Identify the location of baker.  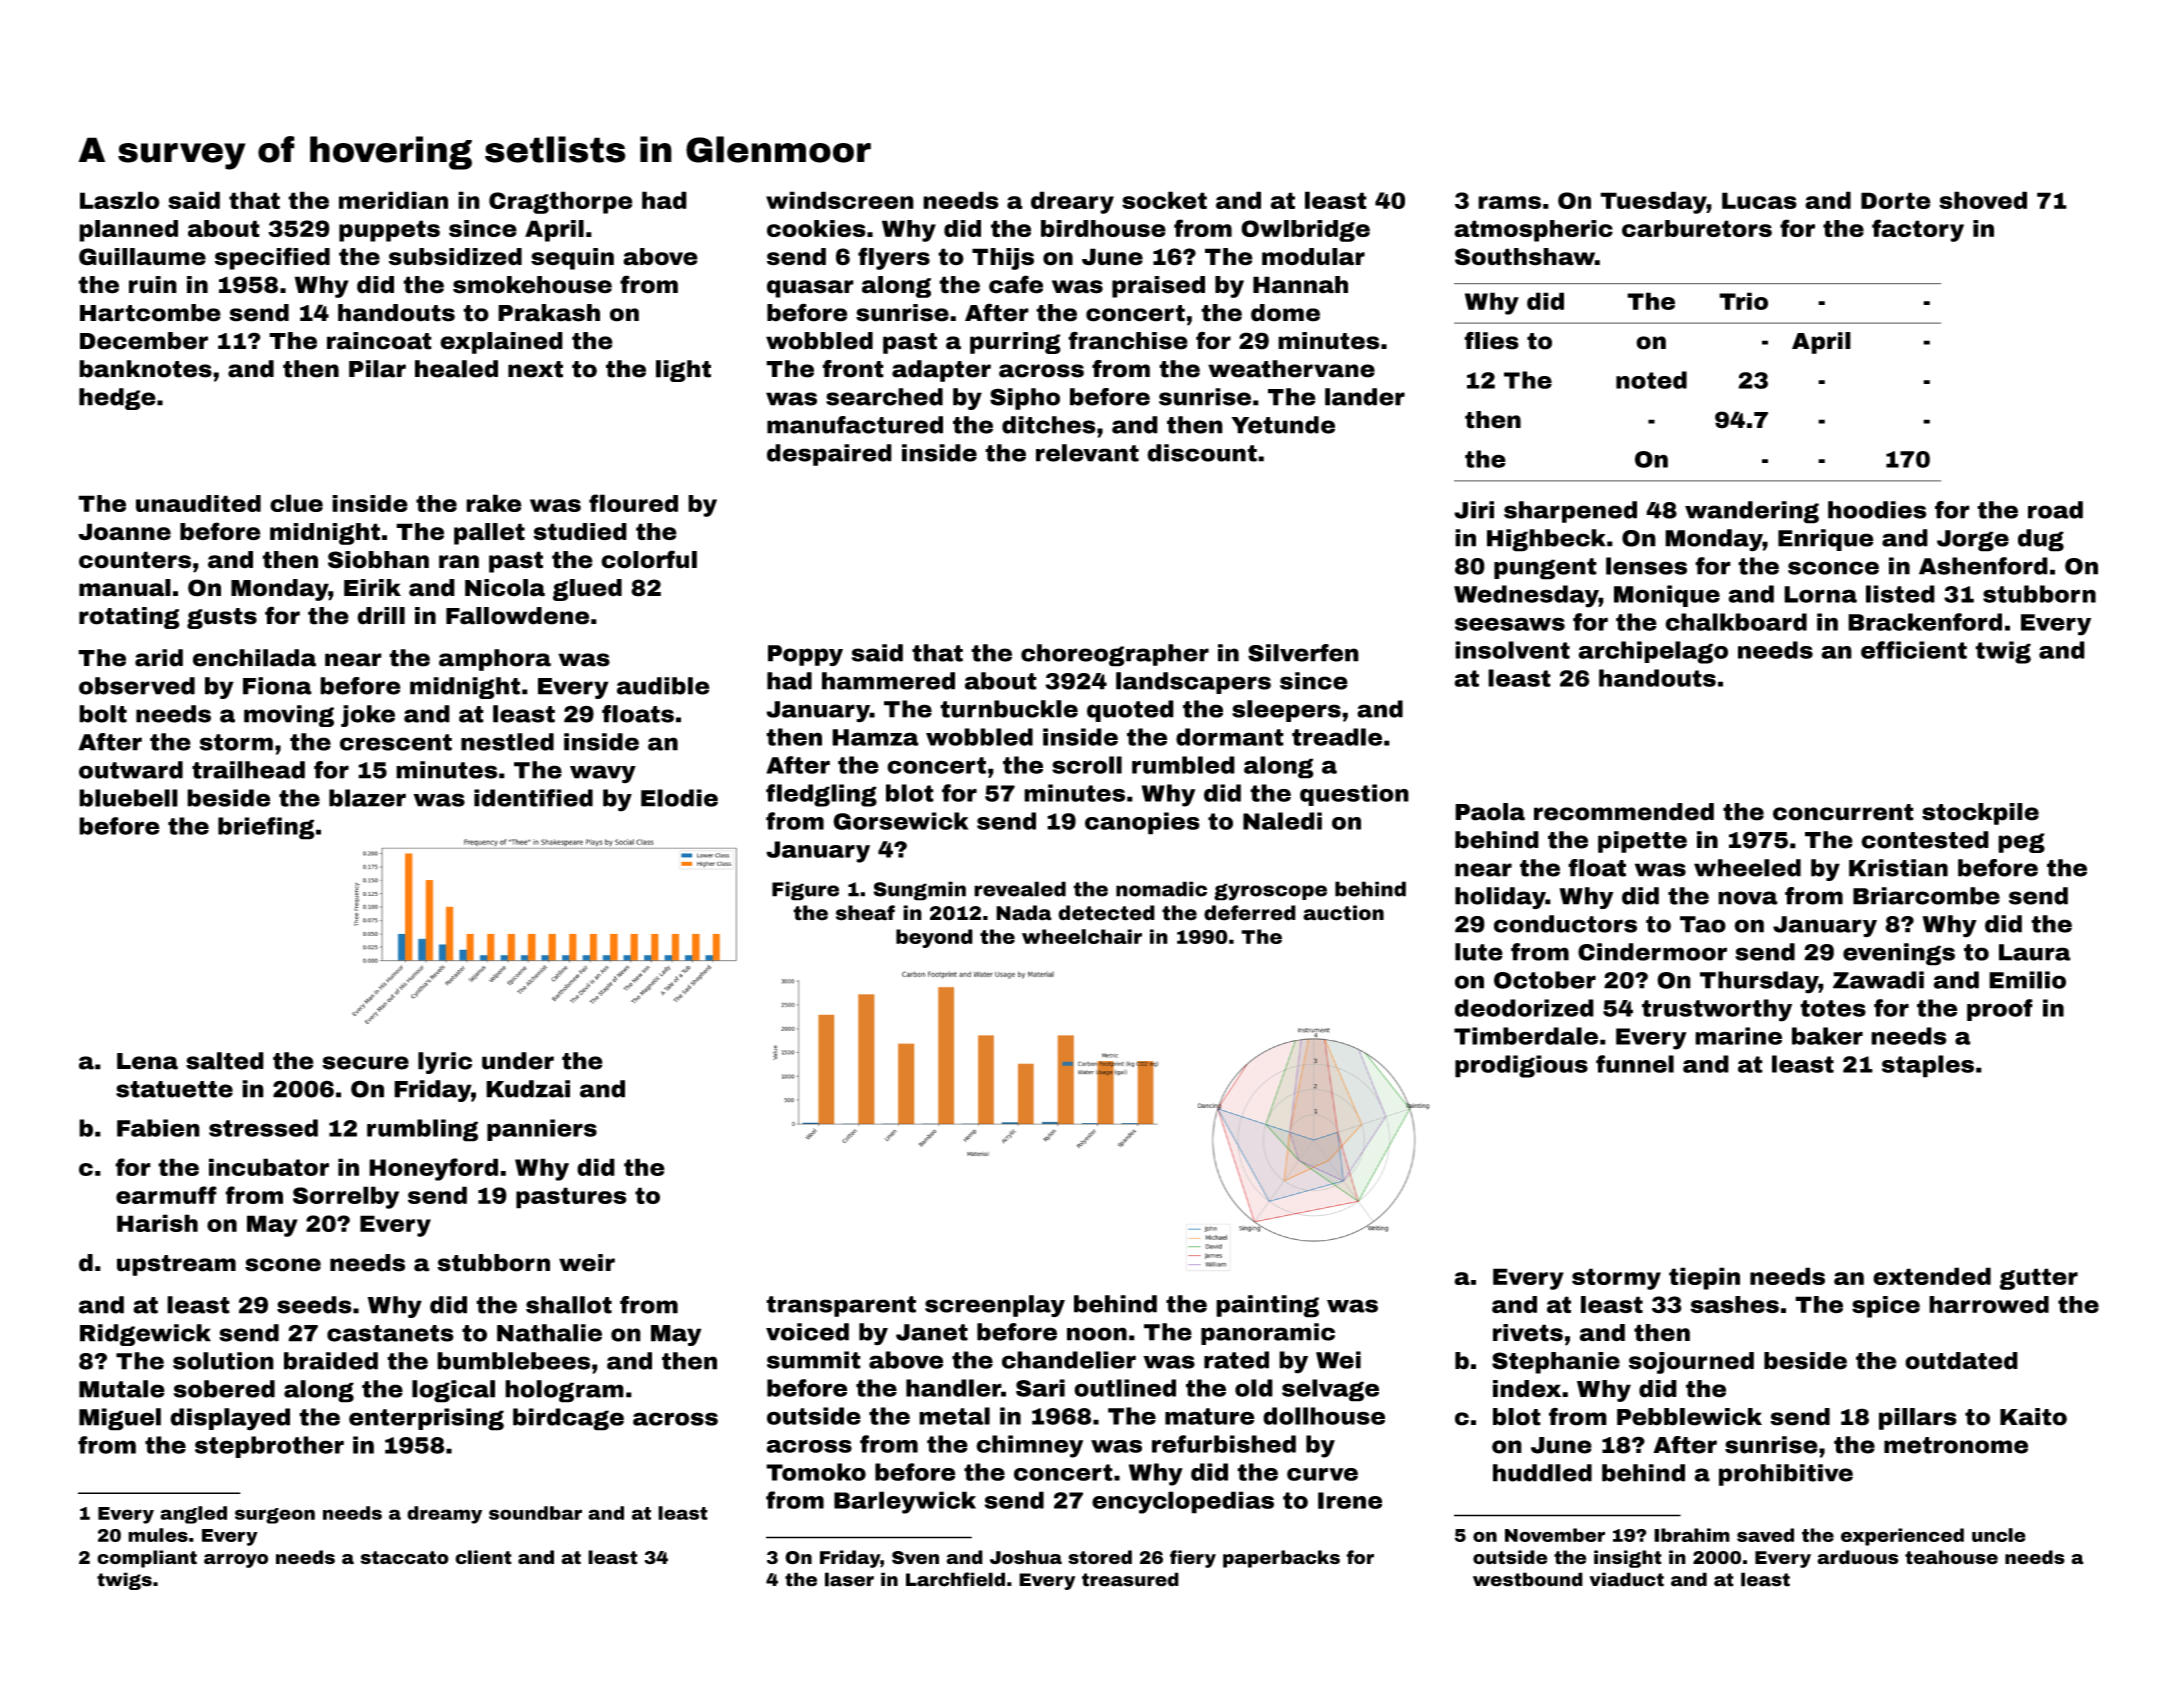
(1827, 1036).
